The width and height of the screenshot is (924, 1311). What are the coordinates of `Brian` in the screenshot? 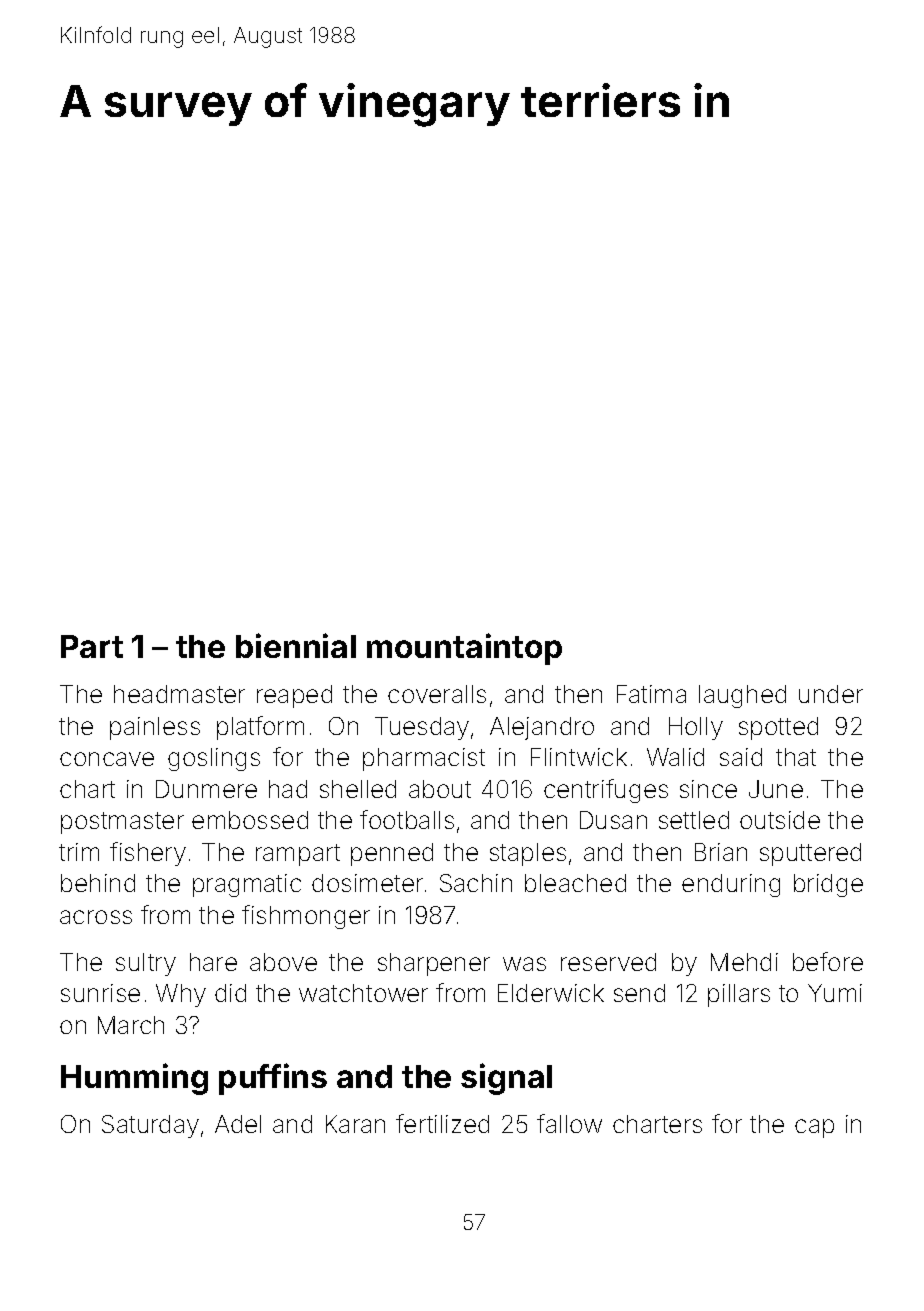 It's located at (721, 852).
